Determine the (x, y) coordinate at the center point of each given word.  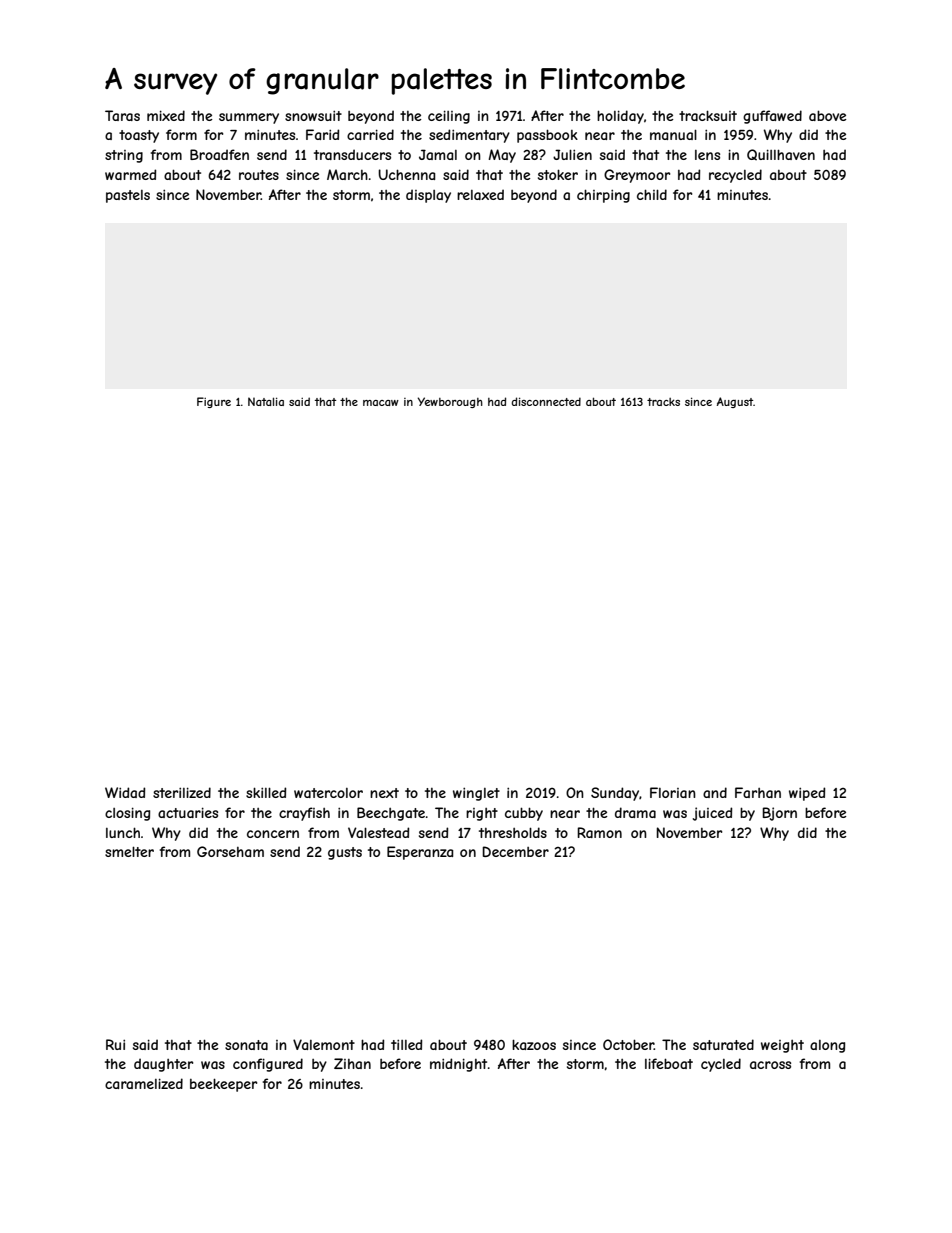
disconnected (546, 401)
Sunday (615, 794)
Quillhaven (781, 154)
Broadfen (219, 154)
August (735, 402)
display (428, 196)
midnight (458, 1065)
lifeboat (669, 1063)
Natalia (266, 401)
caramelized (144, 1083)
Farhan (758, 792)
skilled (266, 792)
